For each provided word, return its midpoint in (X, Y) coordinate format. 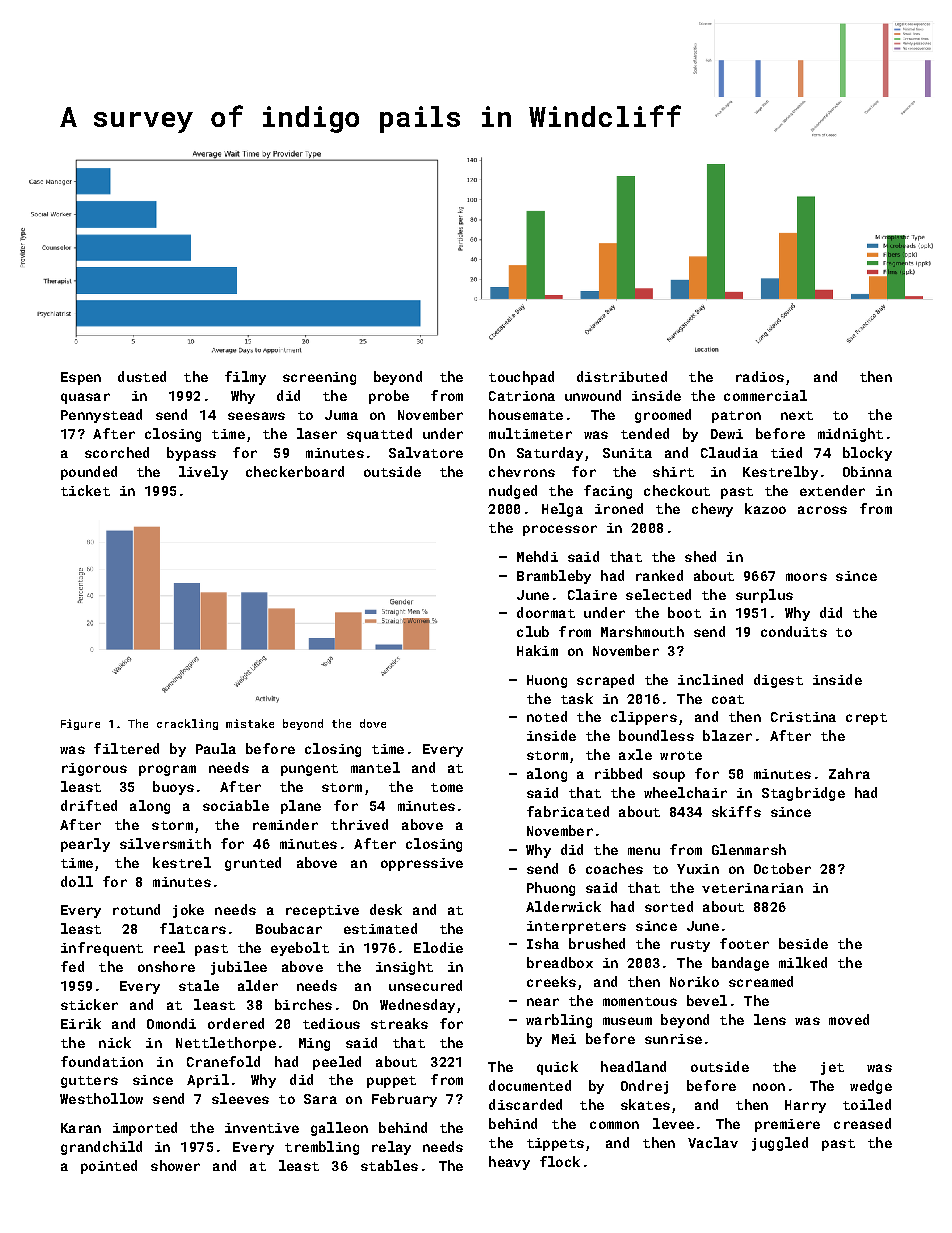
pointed (109, 1167)
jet (832, 1068)
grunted (253, 864)
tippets (555, 1144)
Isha (543, 943)
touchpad (521, 378)
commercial (765, 395)
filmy (245, 378)
